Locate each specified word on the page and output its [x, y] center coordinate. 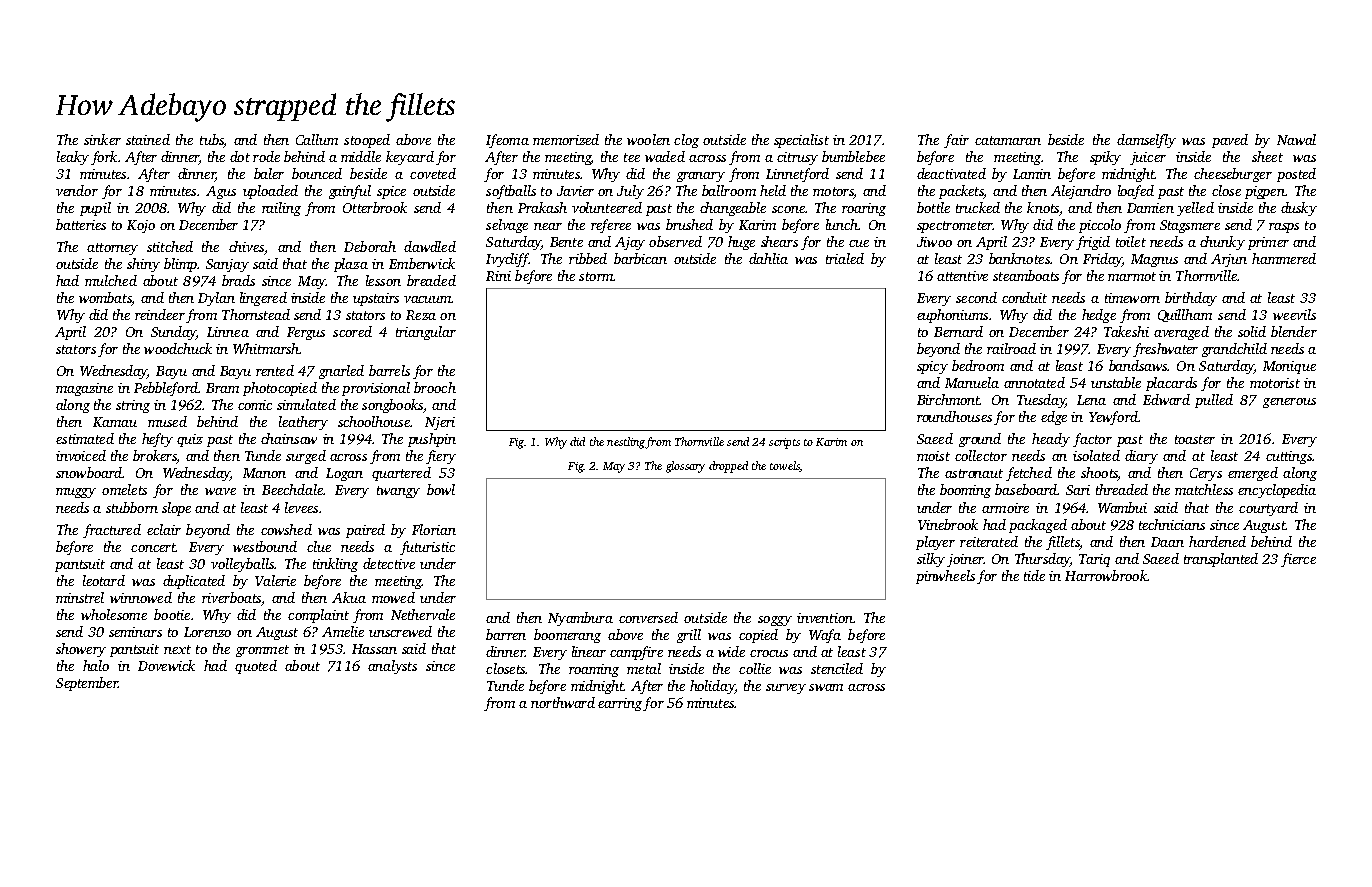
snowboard [89, 472]
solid [1252, 331]
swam [826, 687]
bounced [317, 173]
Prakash [542, 207]
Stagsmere [1190, 226]
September [87, 684]
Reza [421, 315]
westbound [265, 546]
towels [785, 466]
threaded [1122, 489]
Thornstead [256, 314]
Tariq [1094, 560]
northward [563, 702]
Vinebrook [948, 524]
